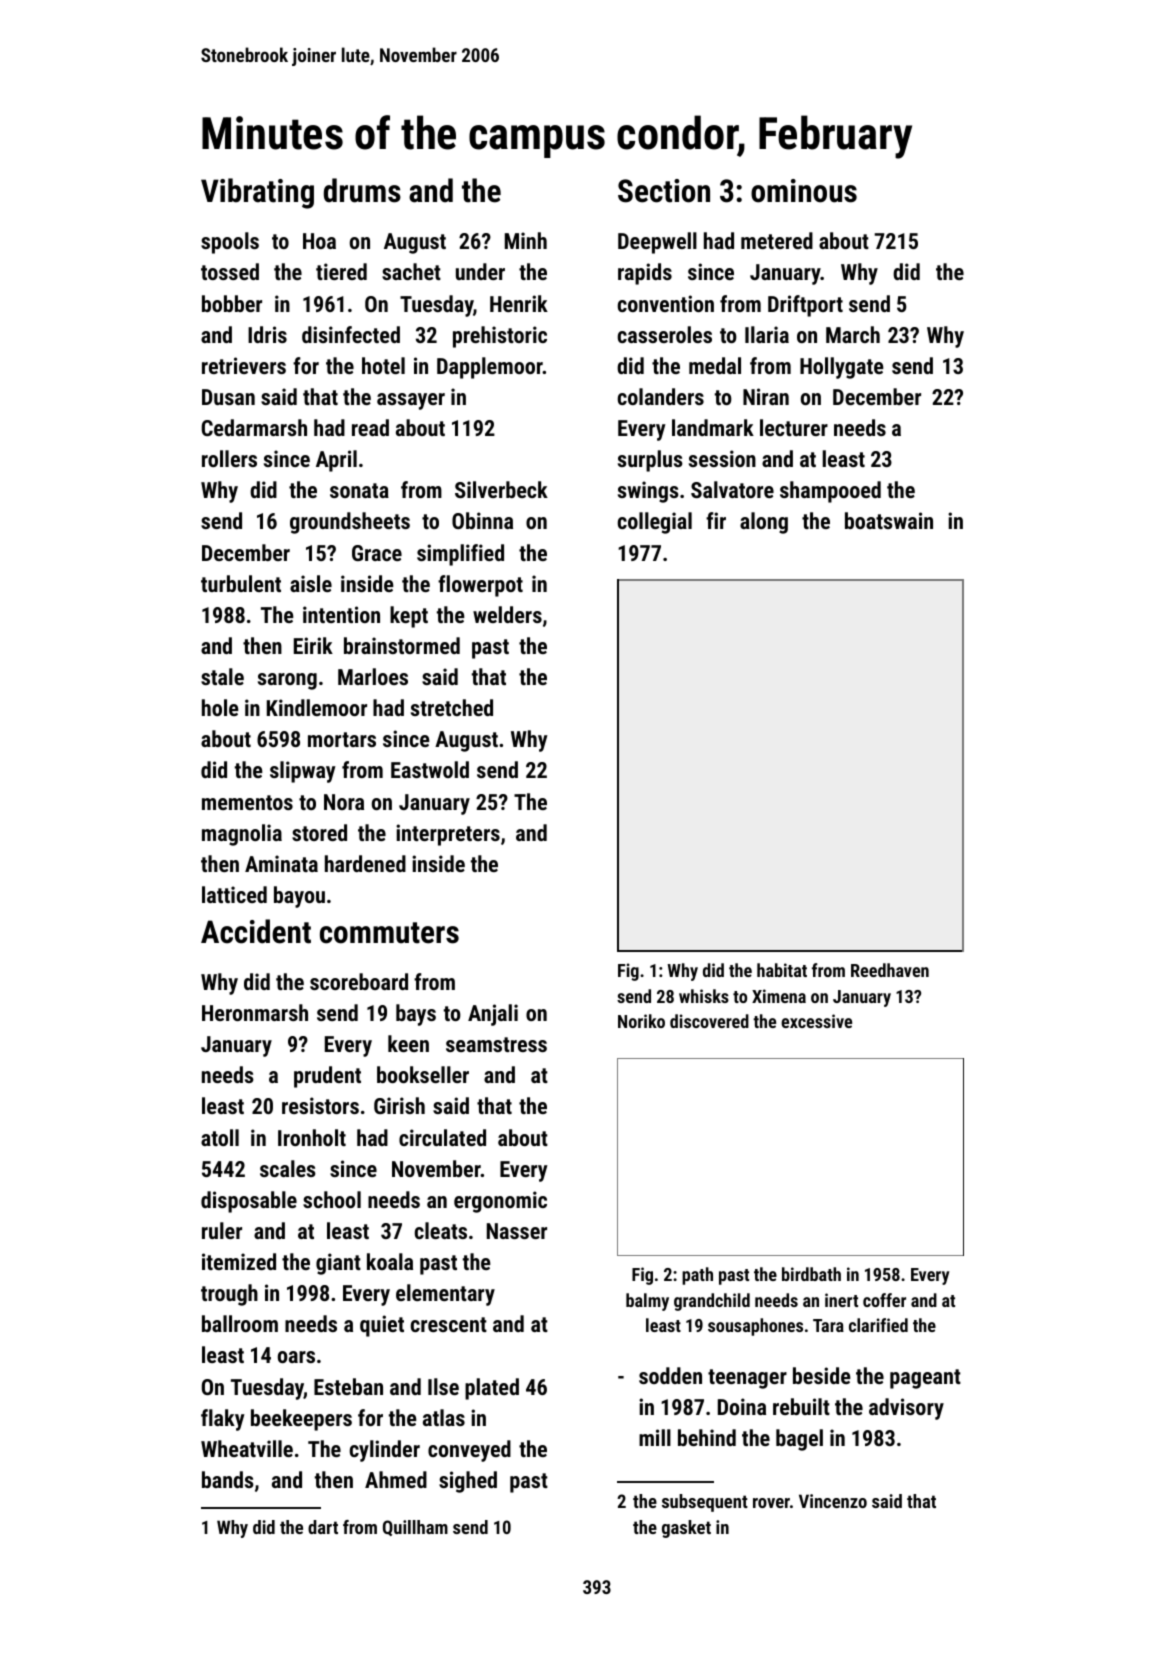  Describe the element at coordinates (416, 1015) in the screenshot. I see `bays` at that location.
